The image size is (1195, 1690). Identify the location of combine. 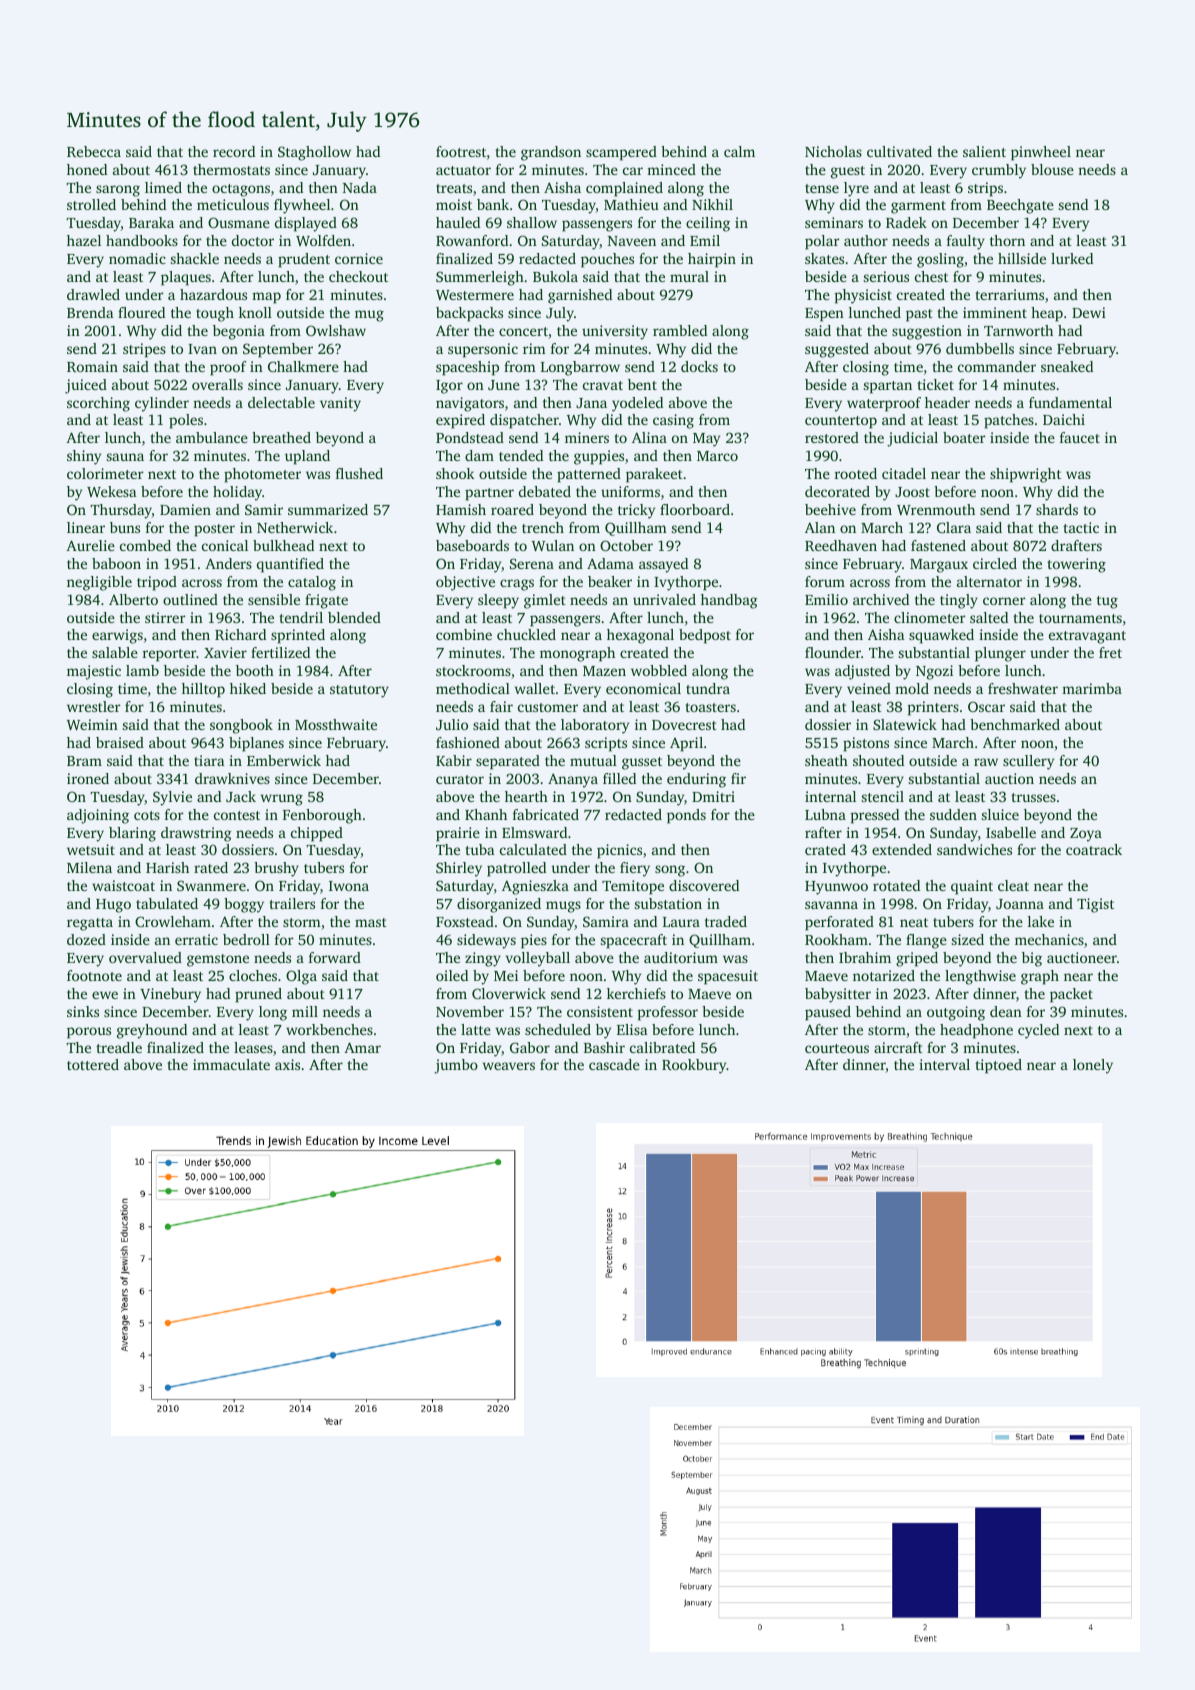
(464, 634).
